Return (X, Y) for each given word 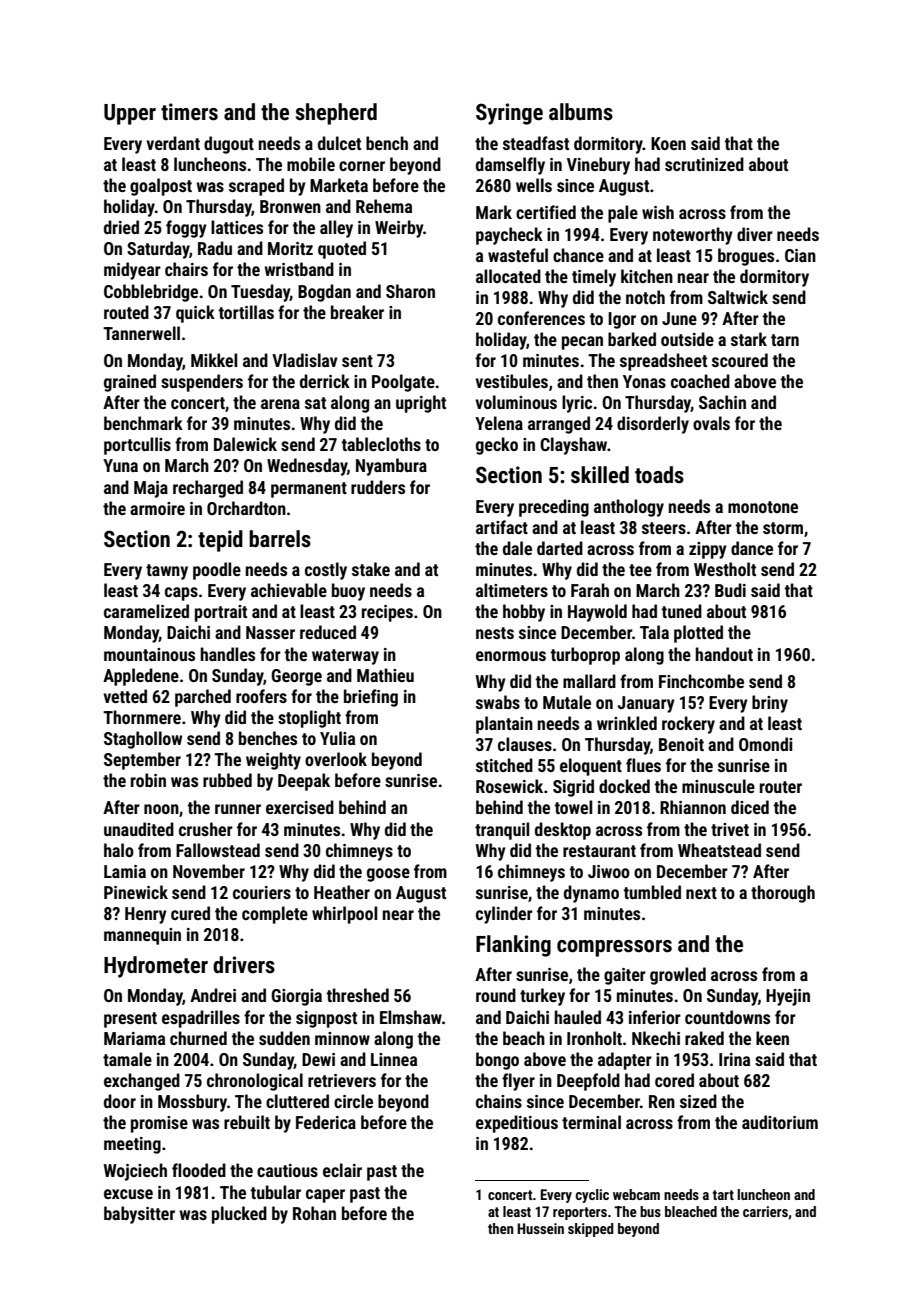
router (781, 787)
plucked (239, 1215)
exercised (300, 807)
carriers (765, 1211)
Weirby (399, 229)
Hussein (540, 1228)
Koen (668, 143)
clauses (525, 744)
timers (189, 112)
